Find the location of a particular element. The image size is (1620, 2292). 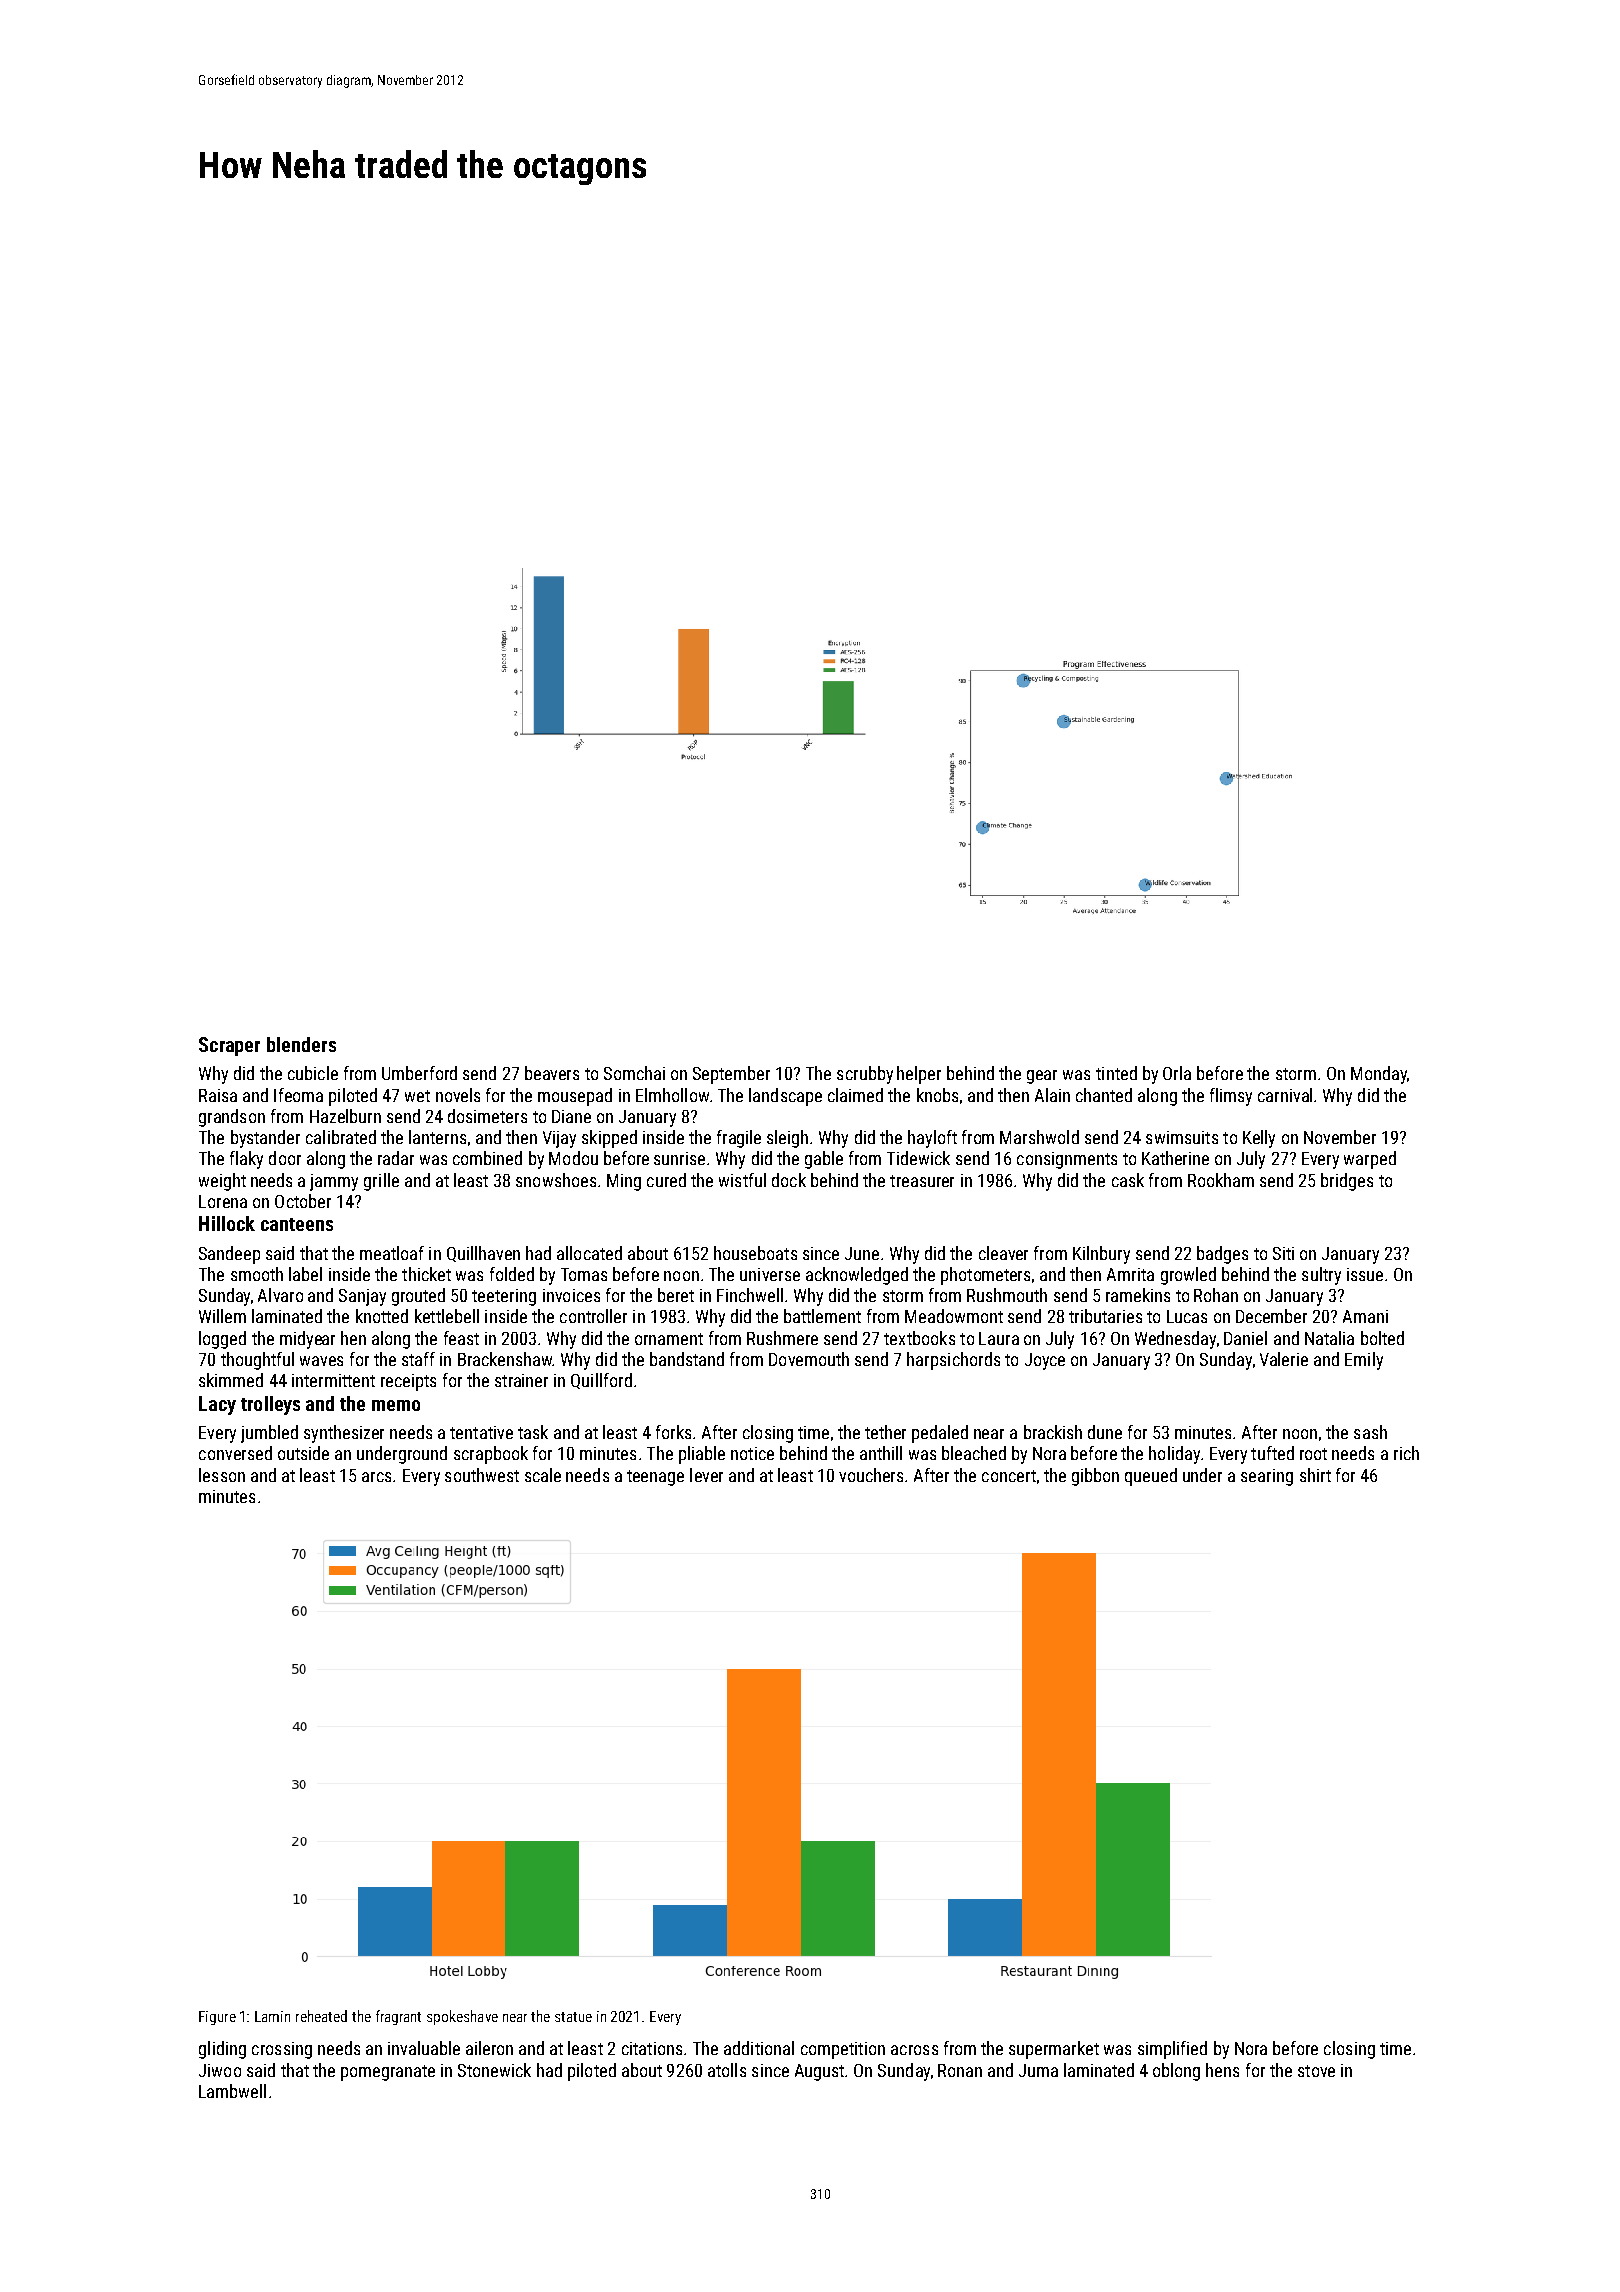

statue is located at coordinates (573, 2017).
